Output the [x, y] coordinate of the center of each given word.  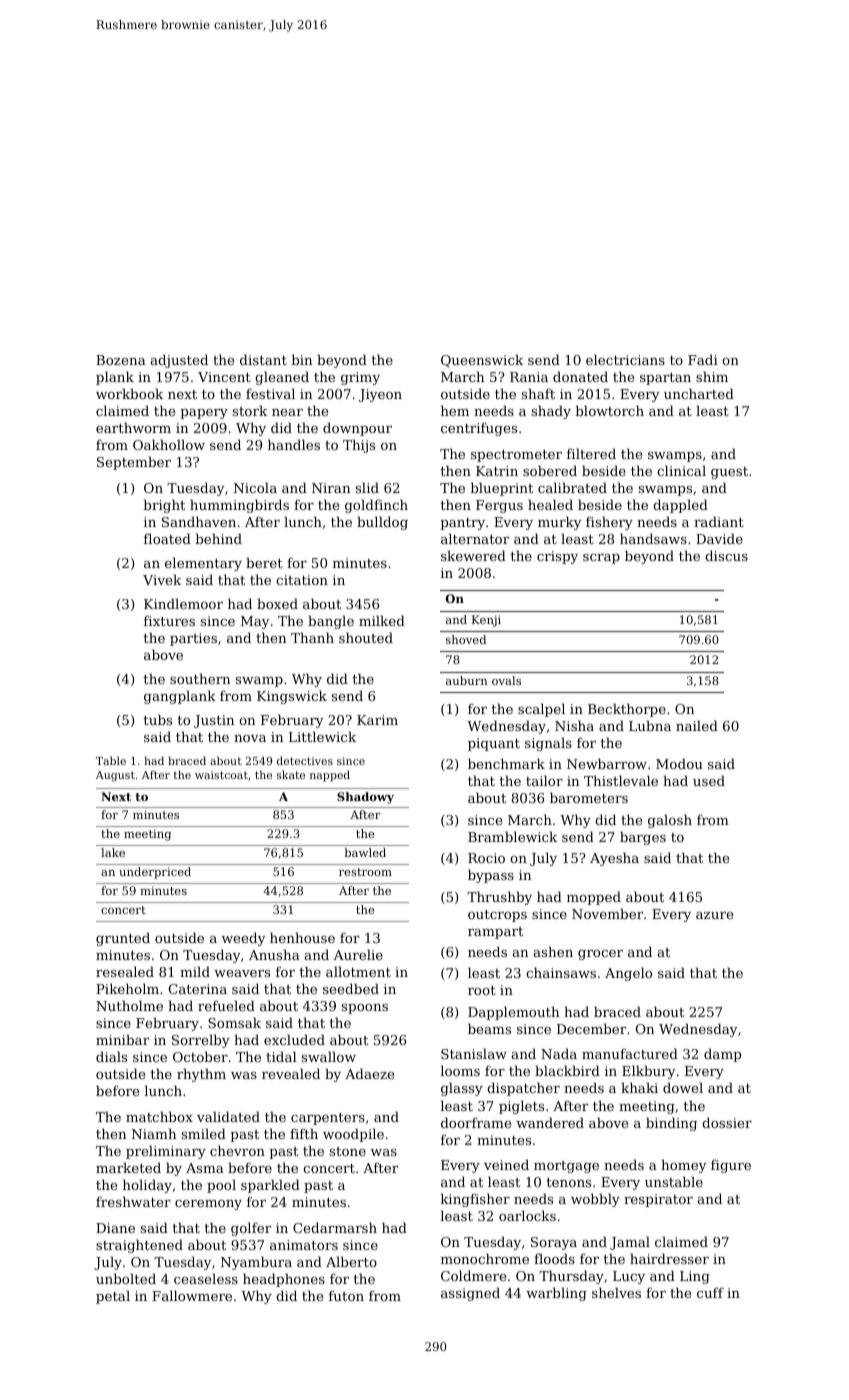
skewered [473, 555]
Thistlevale [621, 780]
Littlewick [322, 736]
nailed [697, 725]
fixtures [169, 620]
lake [113, 852]
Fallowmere [192, 1295]
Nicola [255, 487]
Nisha [574, 725]
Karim [377, 720]
